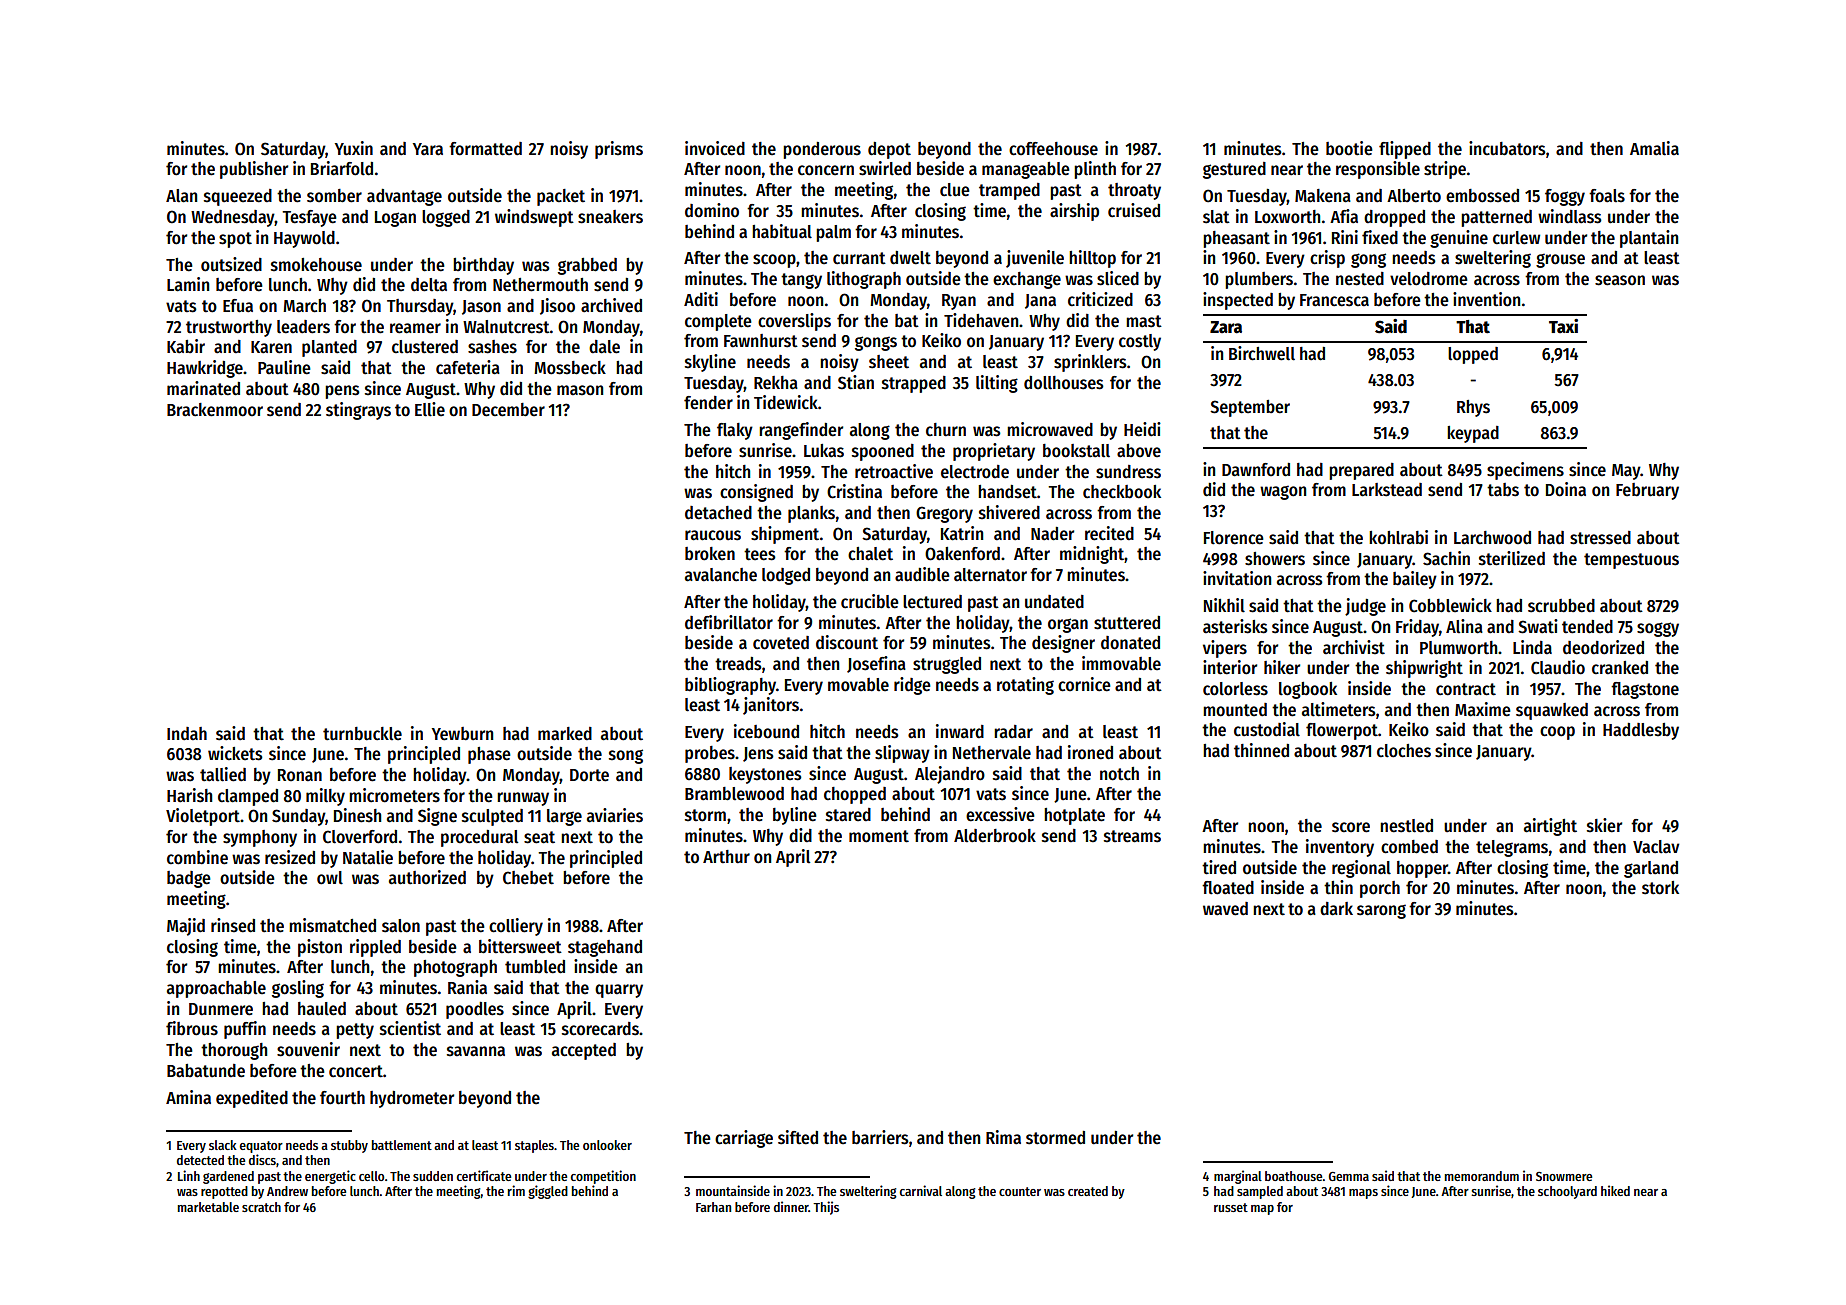 The width and height of the document is (1846, 1305). I want to click on Francesca, so click(1334, 300).
